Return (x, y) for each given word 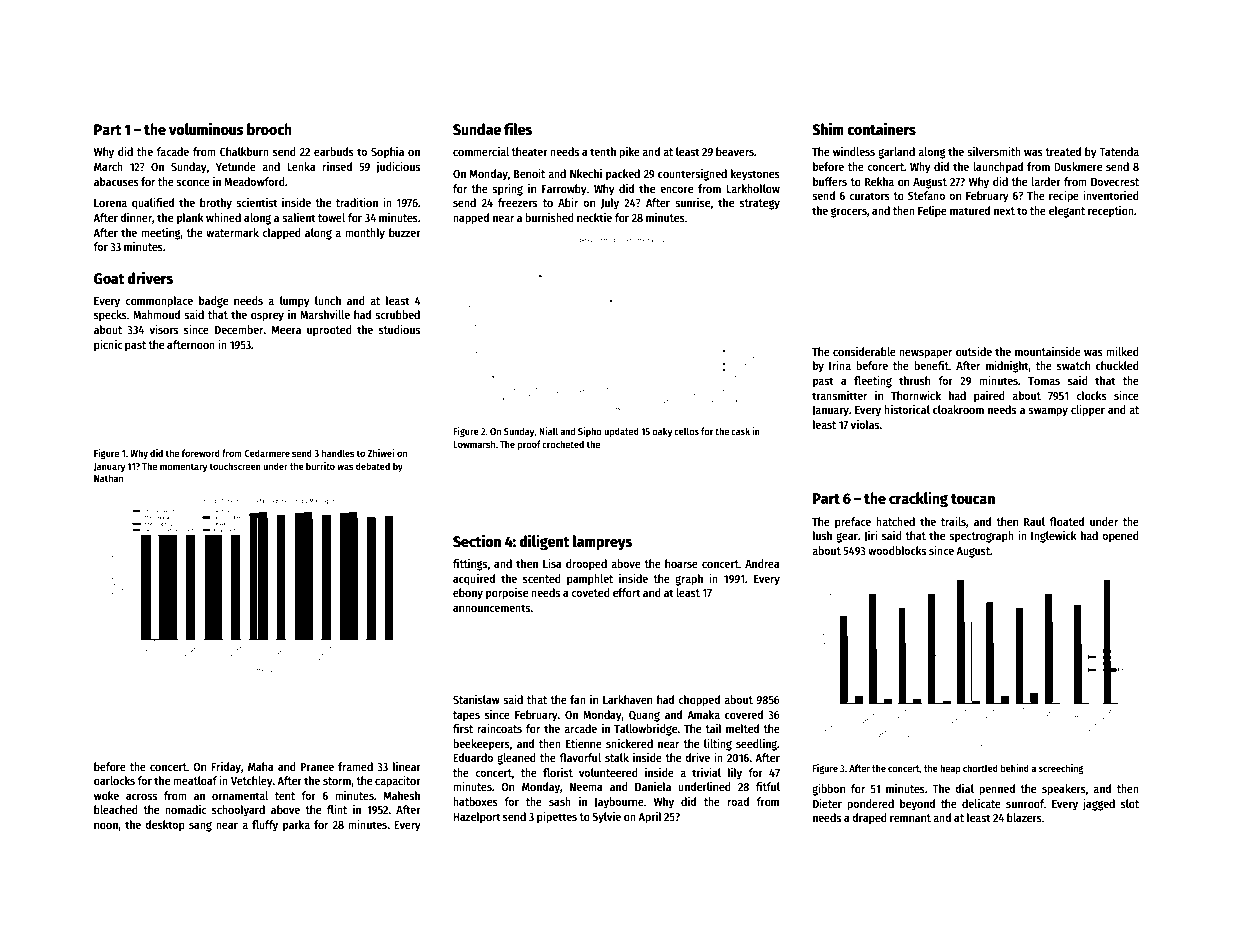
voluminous (206, 128)
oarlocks (114, 780)
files (518, 128)
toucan (973, 499)
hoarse (681, 563)
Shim (828, 128)
